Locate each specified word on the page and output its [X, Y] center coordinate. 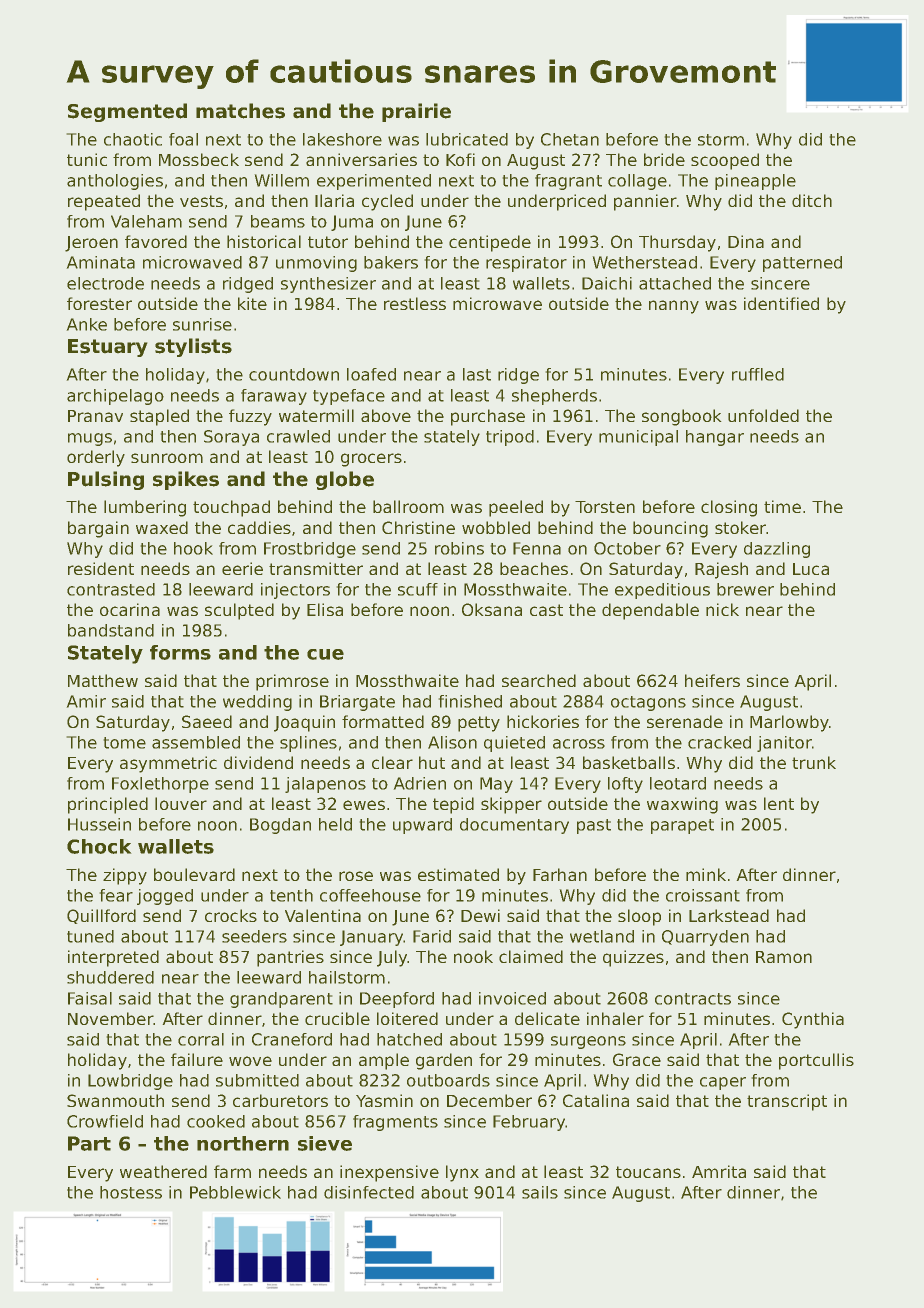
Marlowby [789, 723]
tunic [87, 159]
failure [197, 1059]
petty [479, 724]
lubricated [467, 139]
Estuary [107, 348]
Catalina [596, 1100]
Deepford [397, 1000]
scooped [725, 161]
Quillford [101, 916]
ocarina [130, 609]
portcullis [816, 1061]
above [386, 415]
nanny [674, 307]
